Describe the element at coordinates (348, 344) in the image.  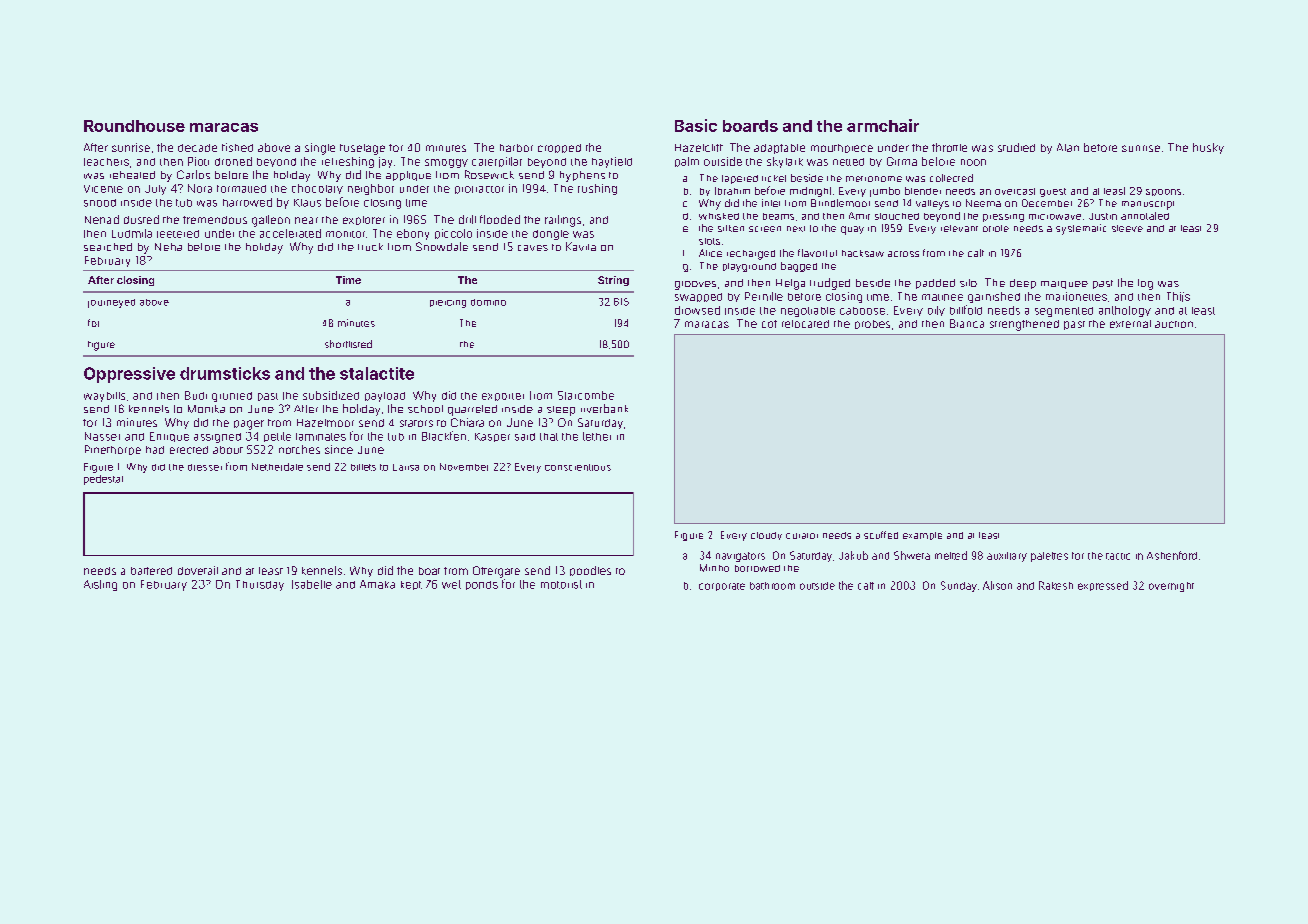
I see `shortlisted` at that location.
